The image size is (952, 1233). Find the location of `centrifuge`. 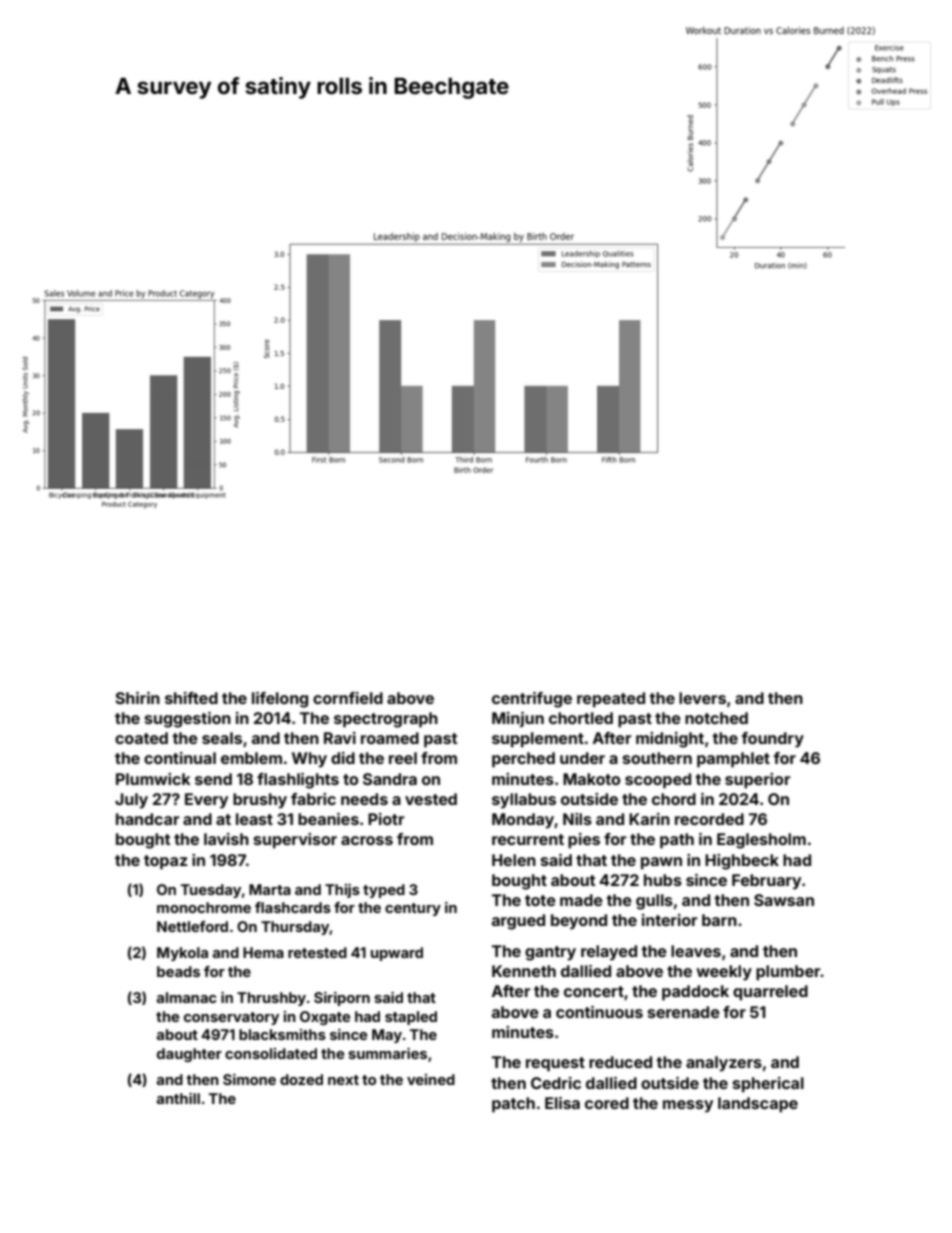

centrifuge is located at coordinates (532, 700).
